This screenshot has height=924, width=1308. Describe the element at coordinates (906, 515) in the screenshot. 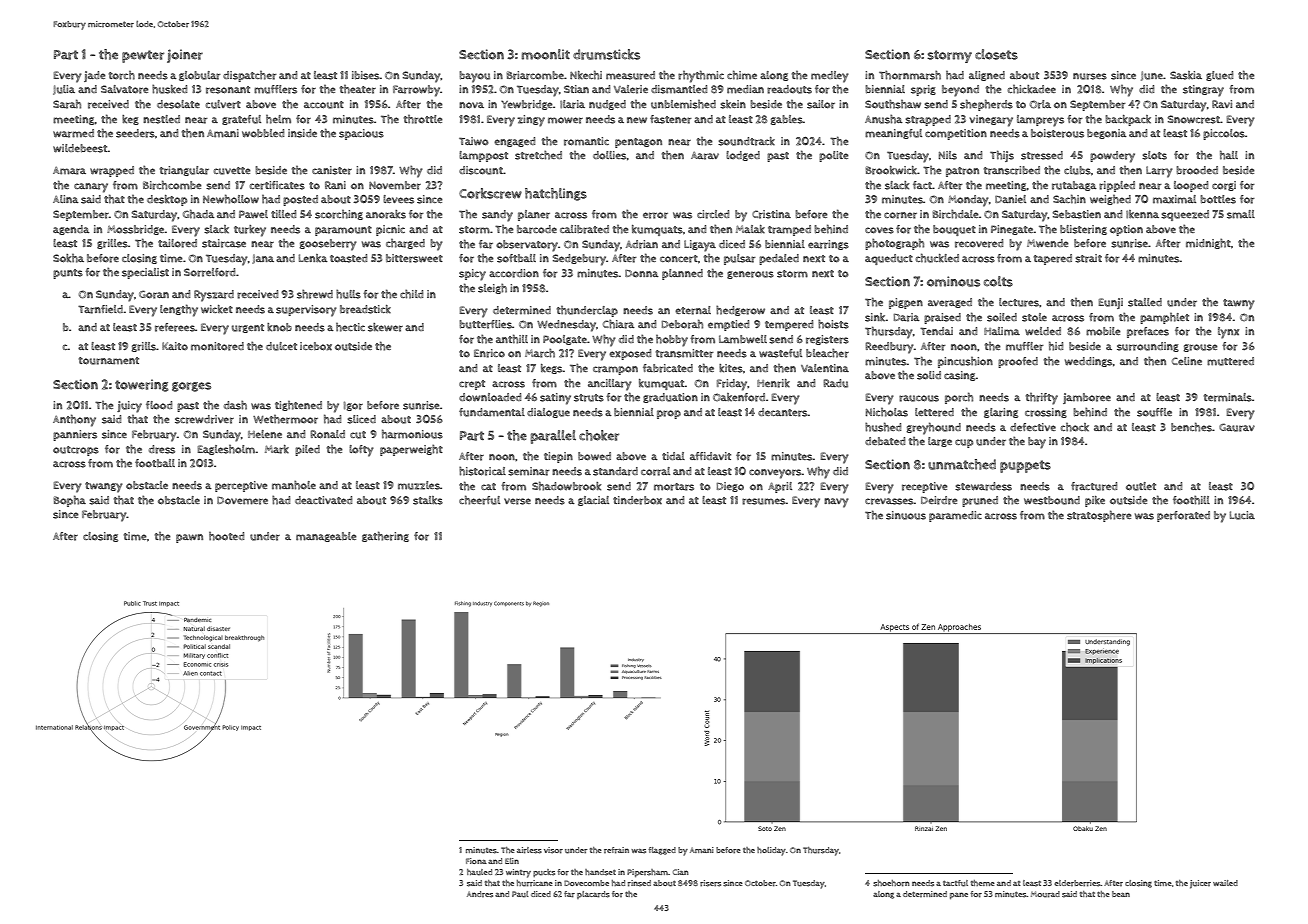

I see `sinuous` at that location.
